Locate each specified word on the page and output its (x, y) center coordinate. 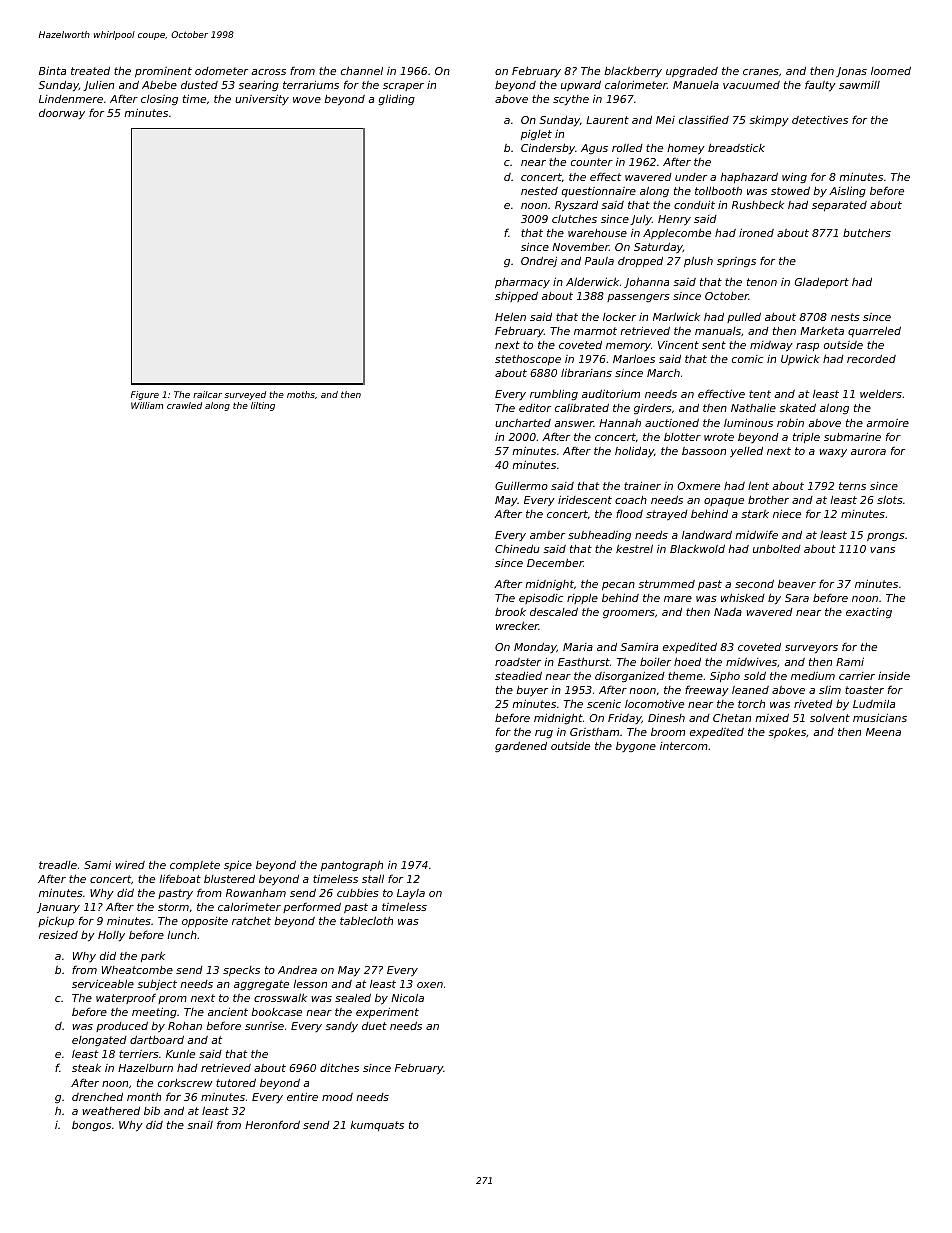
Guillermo (521, 486)
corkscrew (185, 1083)
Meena (883, 732)
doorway (62, 114)
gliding (396, 100)
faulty (820, 86)
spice (238, 866)
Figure (145, 395)
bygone (636, 747)
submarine (852, 436)
